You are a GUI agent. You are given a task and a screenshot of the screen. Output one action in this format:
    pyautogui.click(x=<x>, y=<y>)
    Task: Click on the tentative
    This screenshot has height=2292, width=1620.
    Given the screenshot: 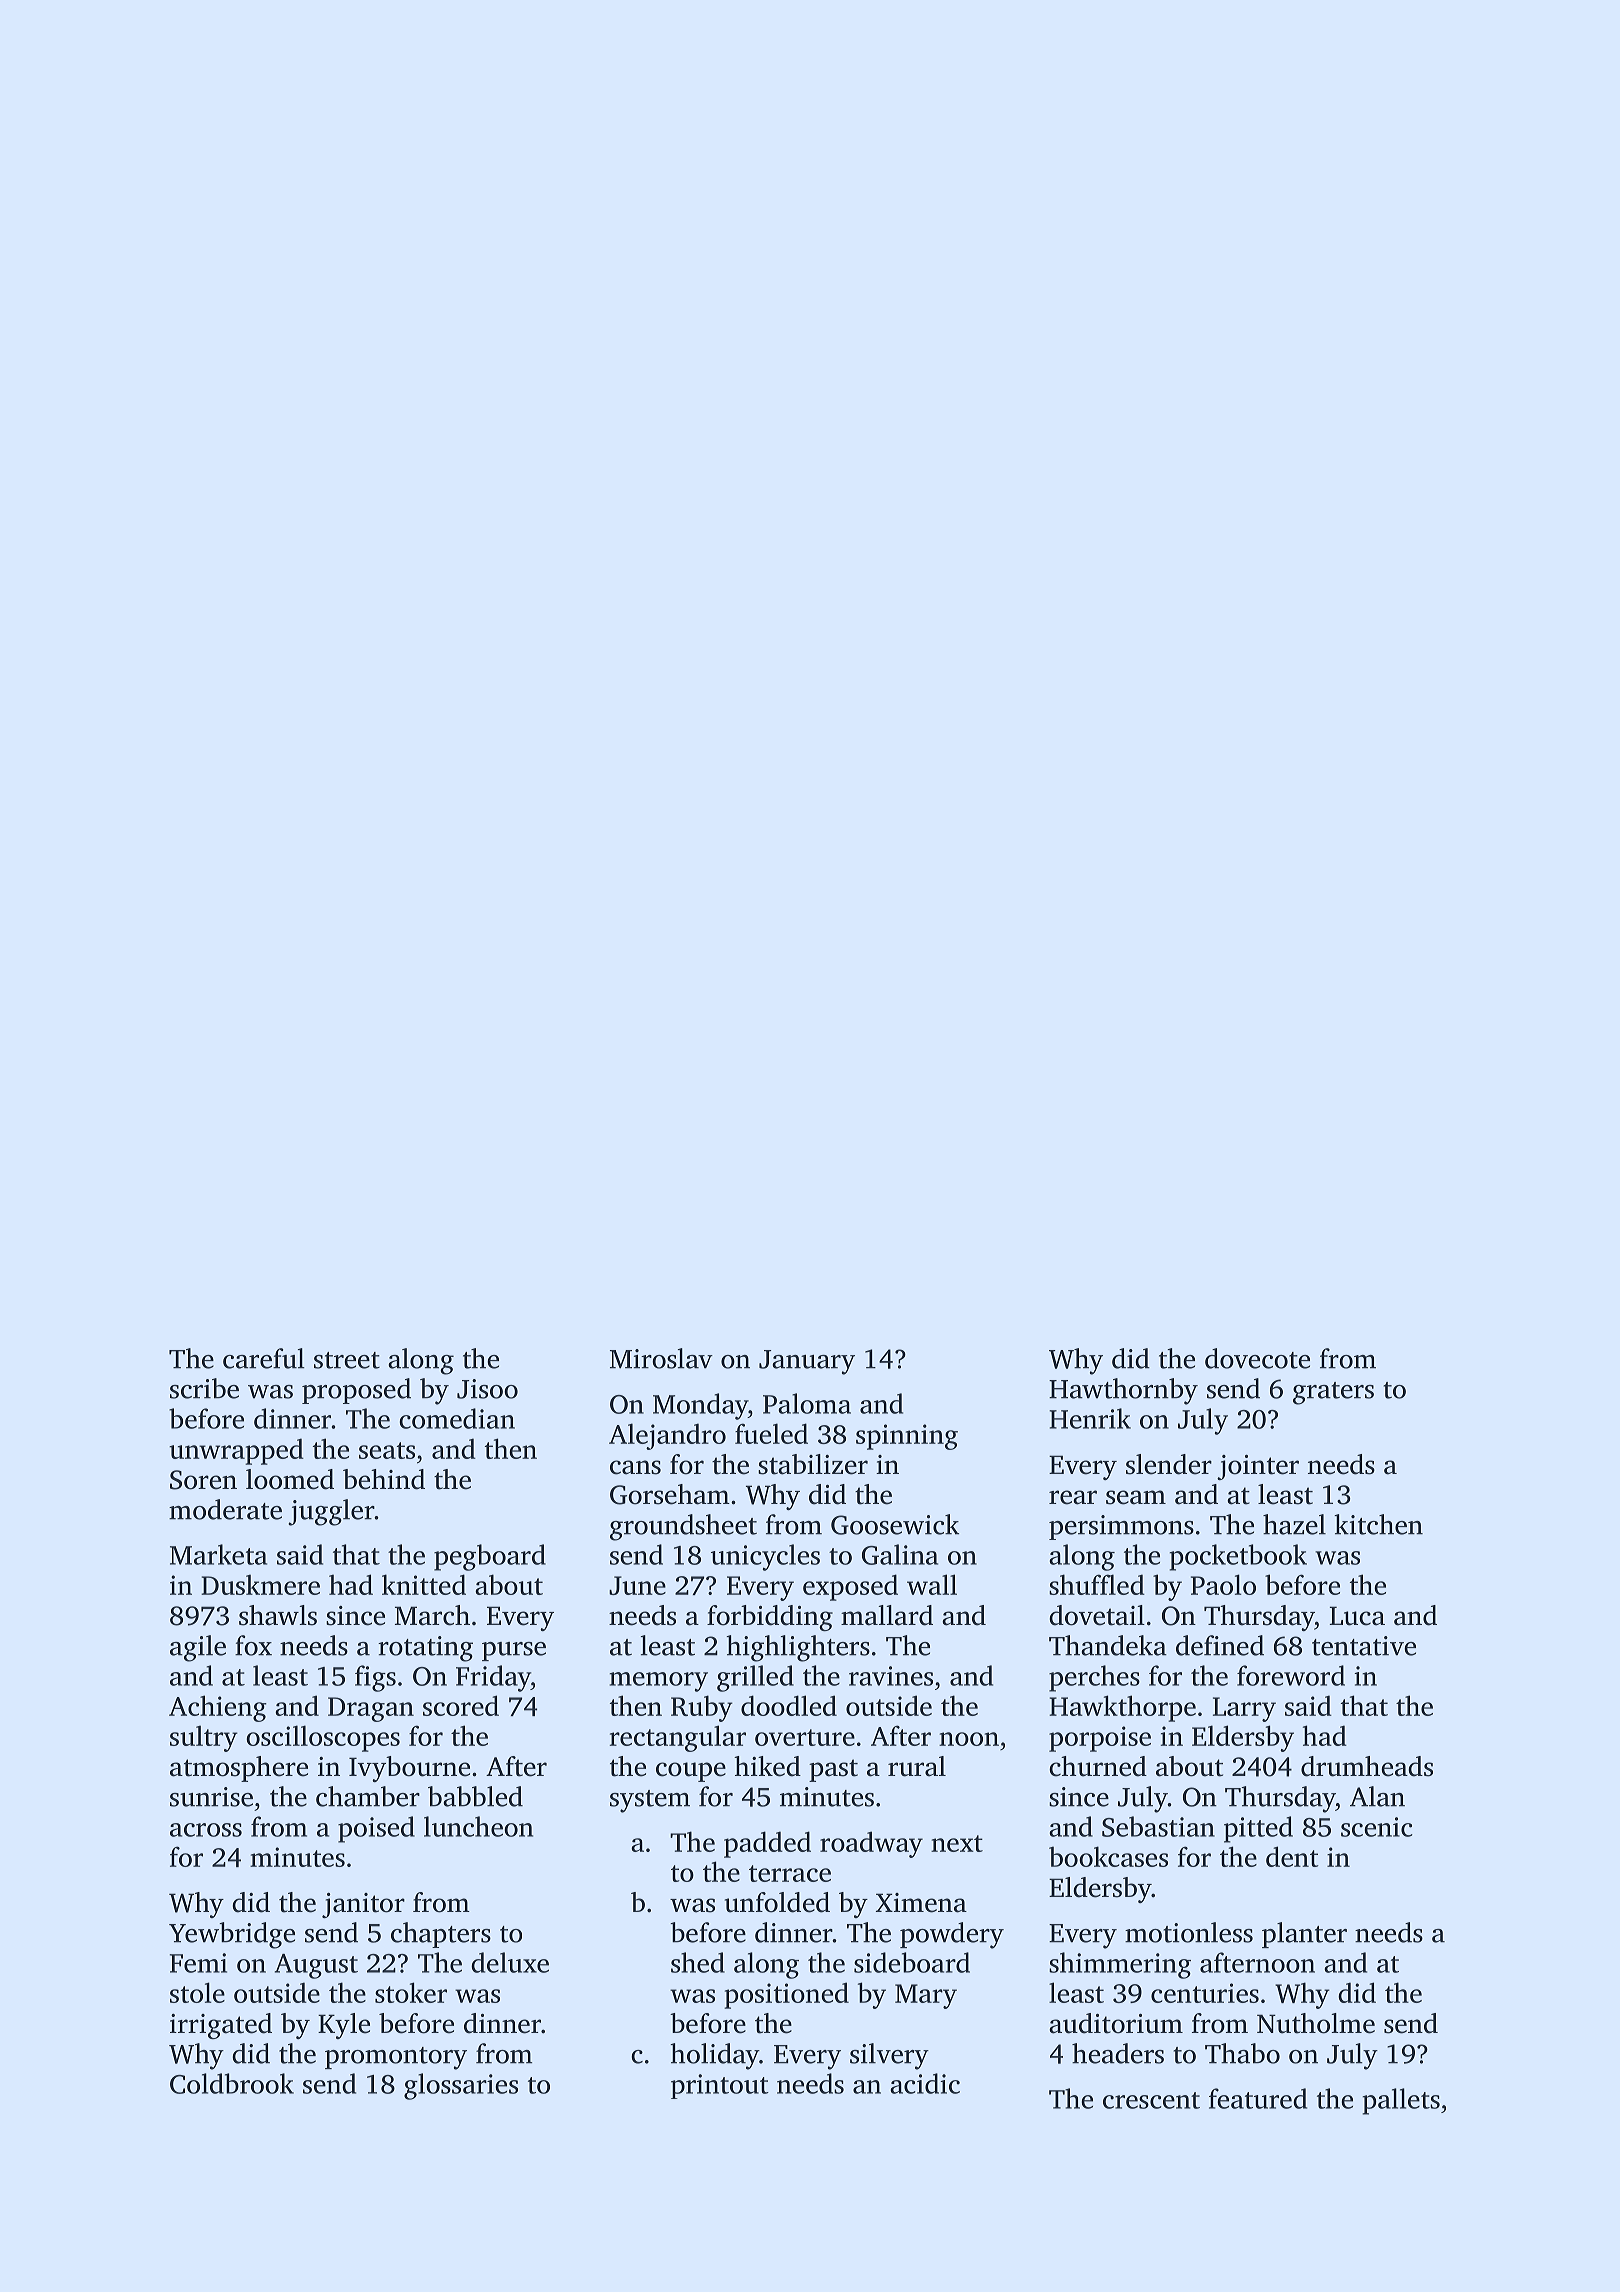 What is the action you would take?
    pyautogui.click(x=1364, y=1646)
